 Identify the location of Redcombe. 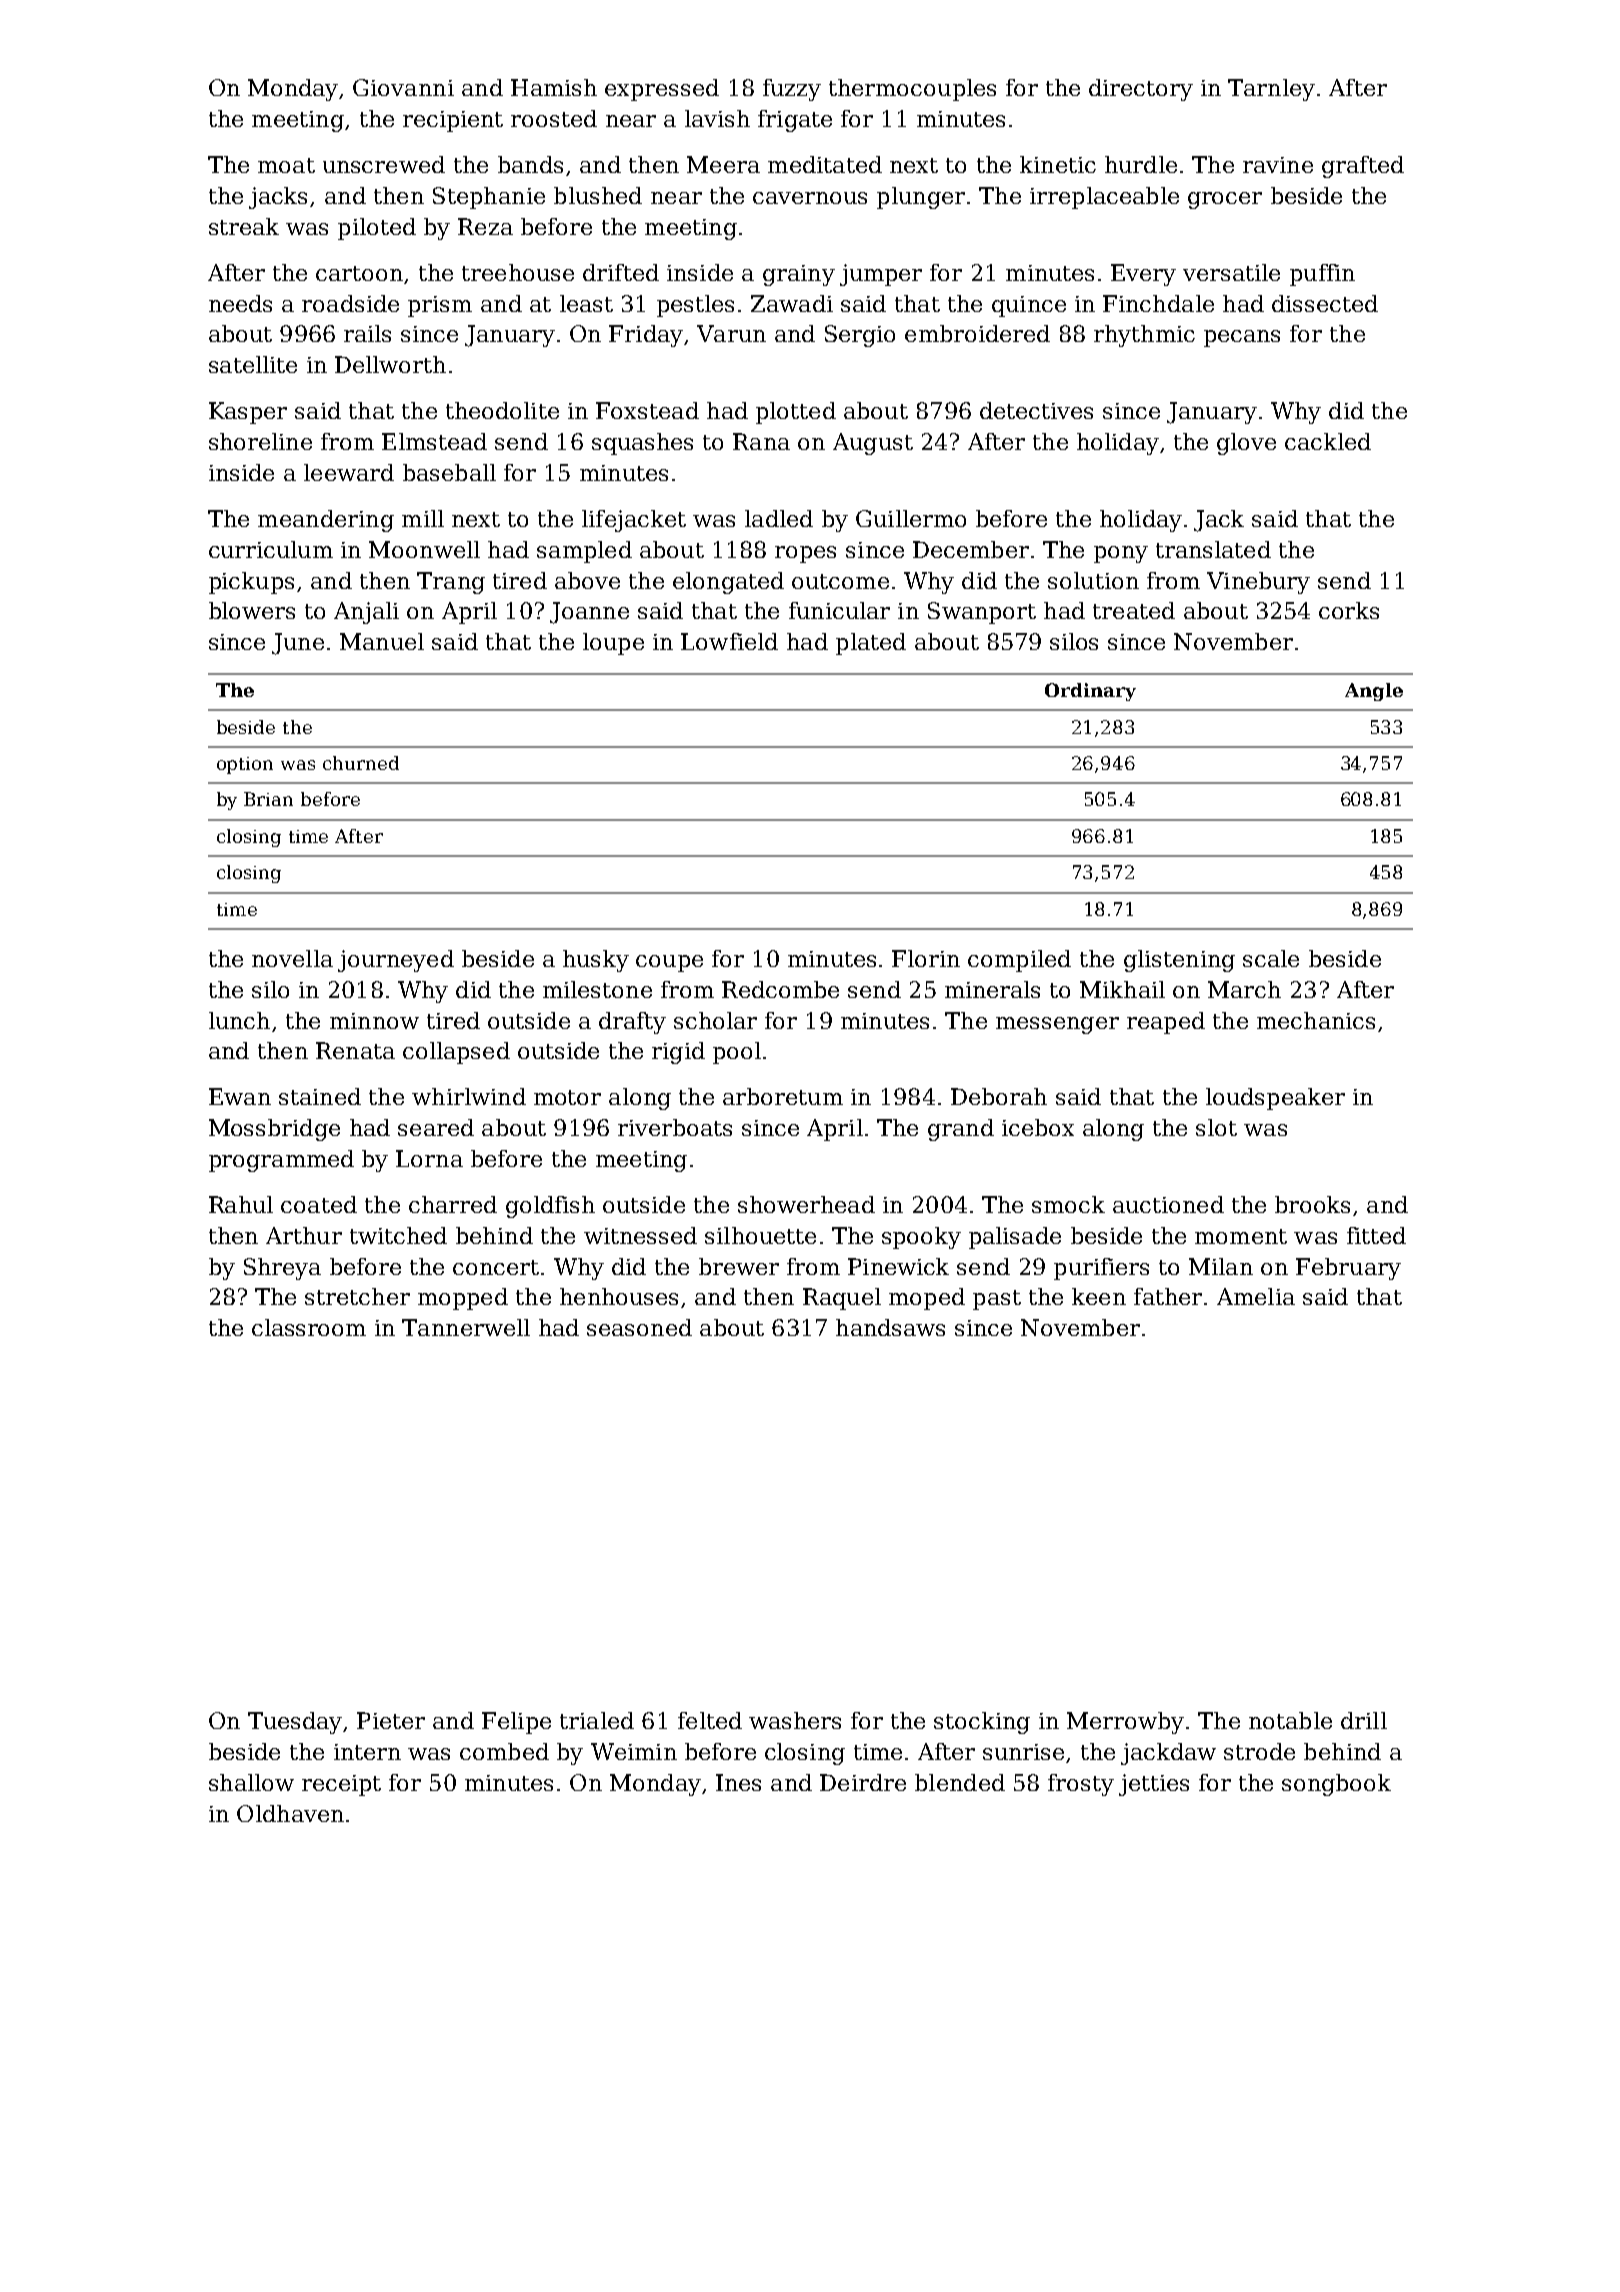
(780, 989).
